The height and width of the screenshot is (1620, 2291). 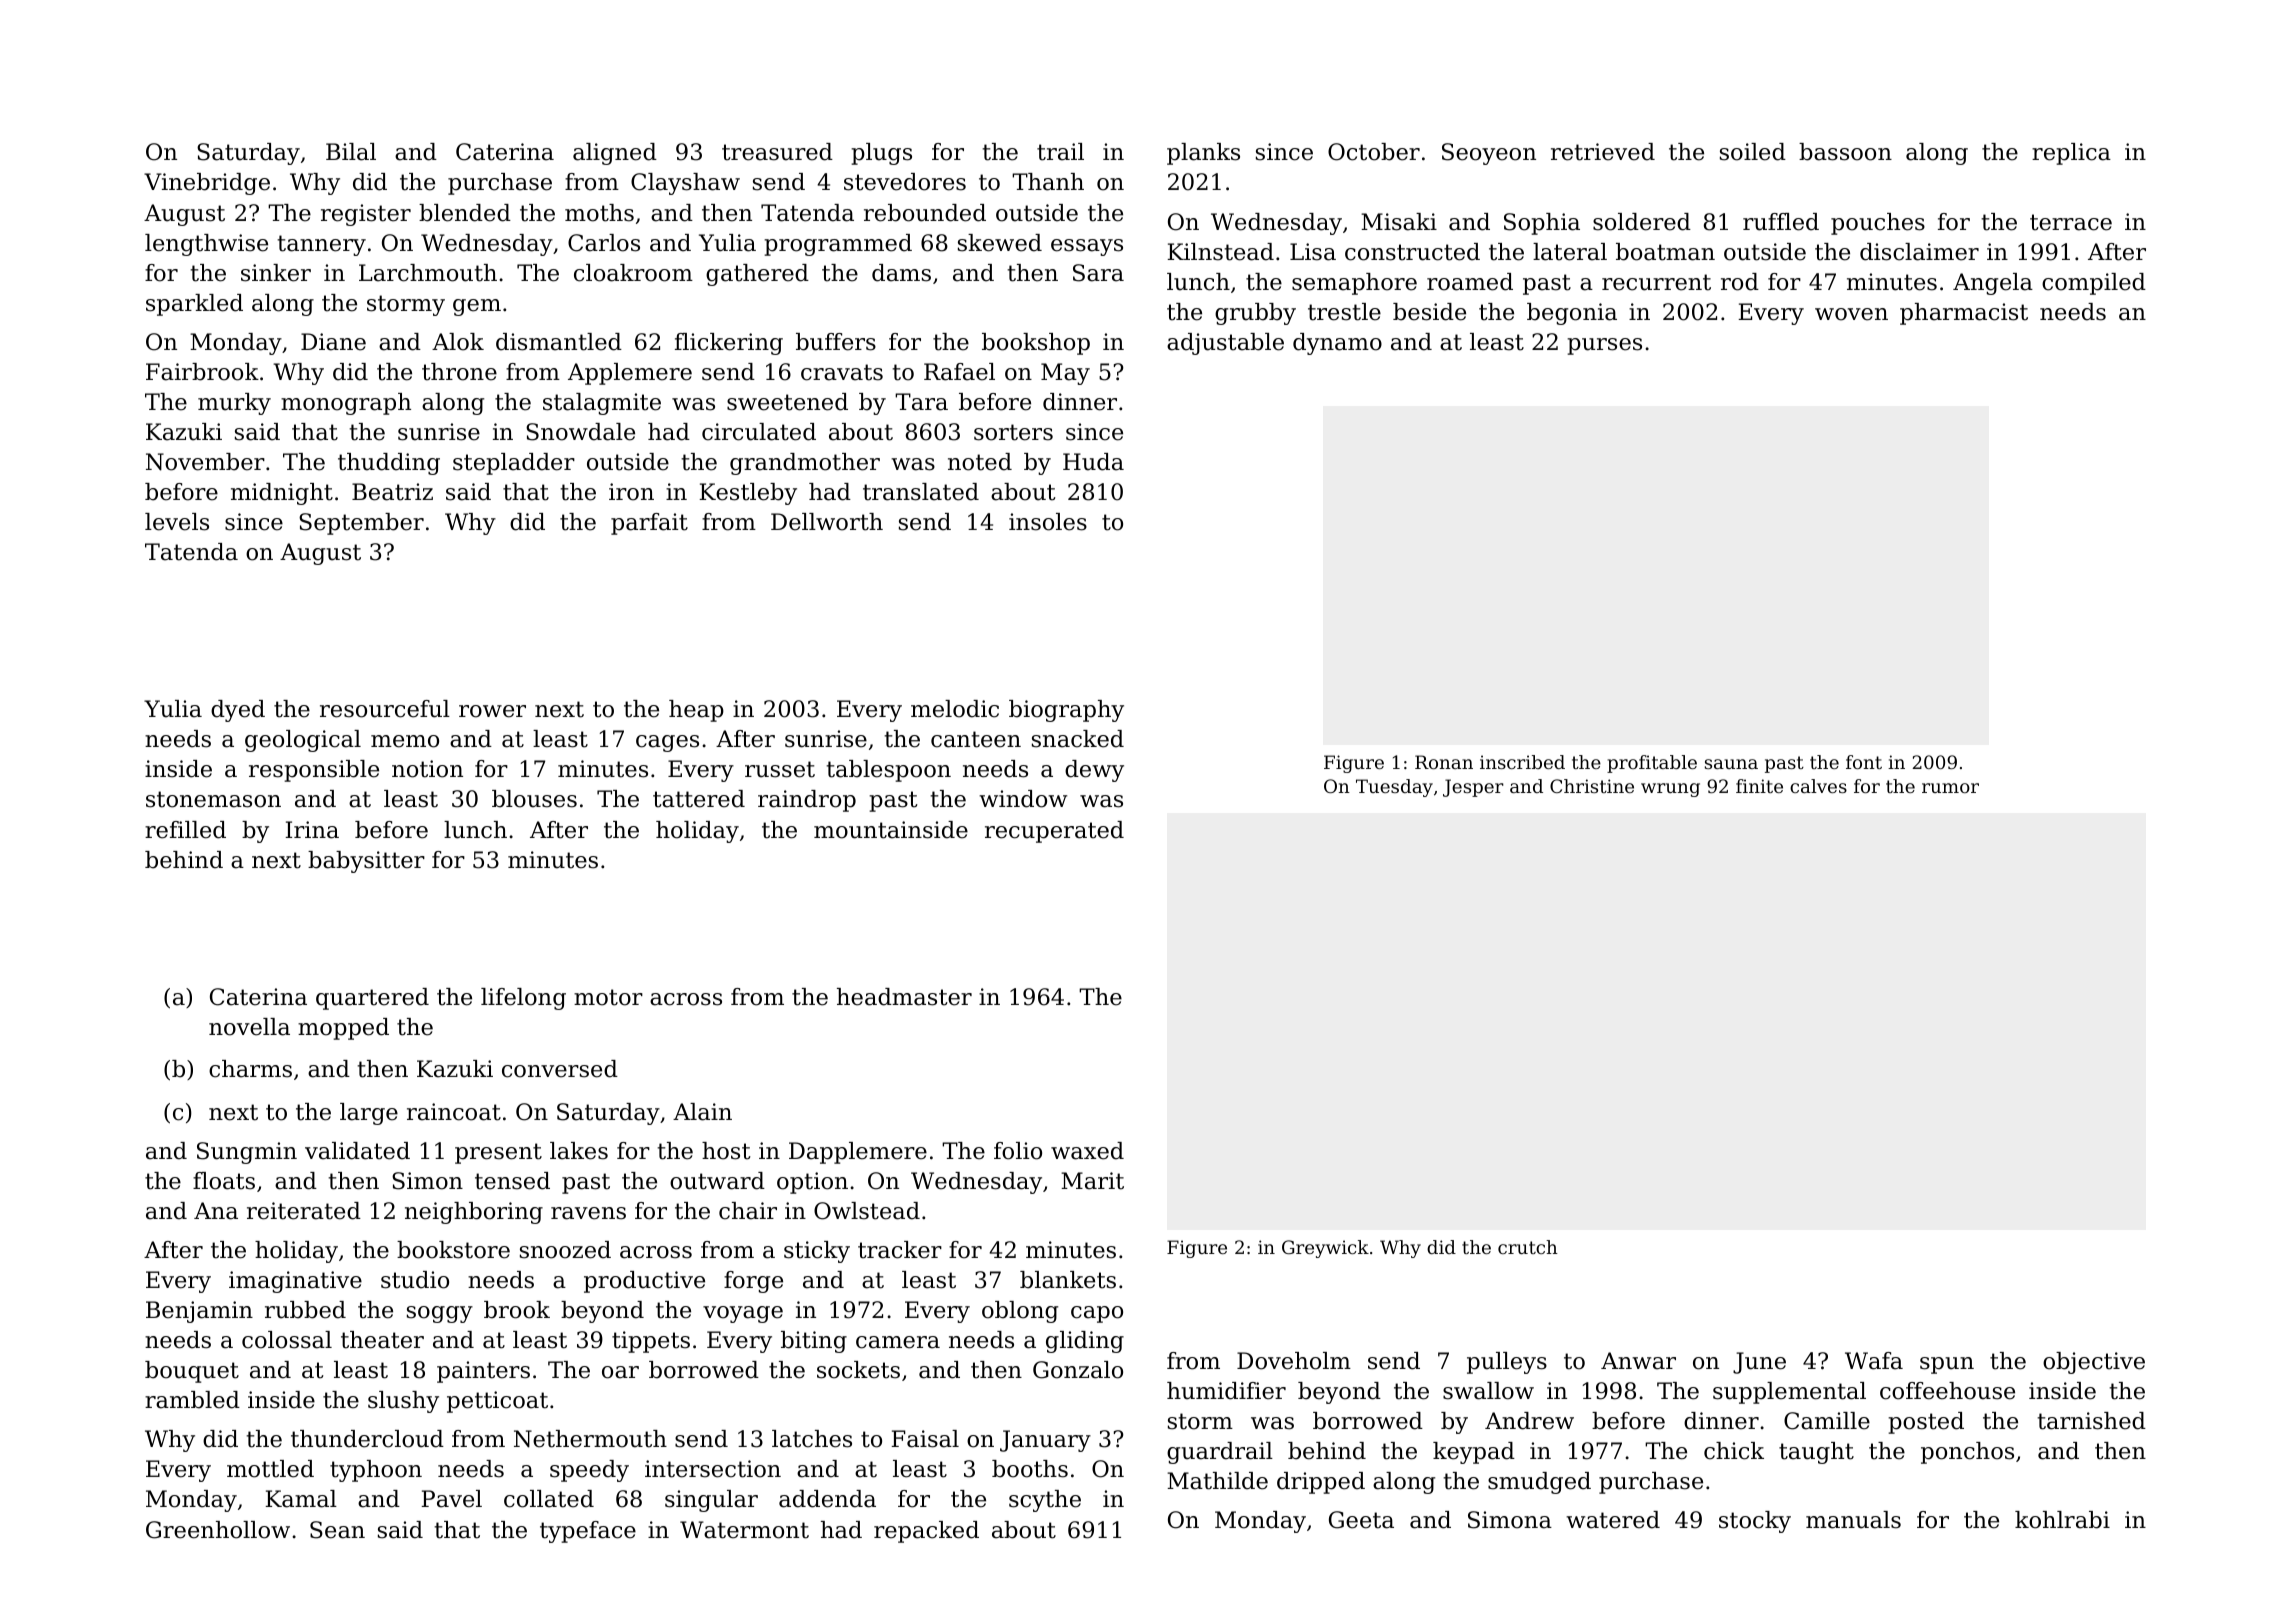 What do you see at coordinates (207, 184) in the screenshot?
I see `Vinebridge` at bounding box center [207, 184].
